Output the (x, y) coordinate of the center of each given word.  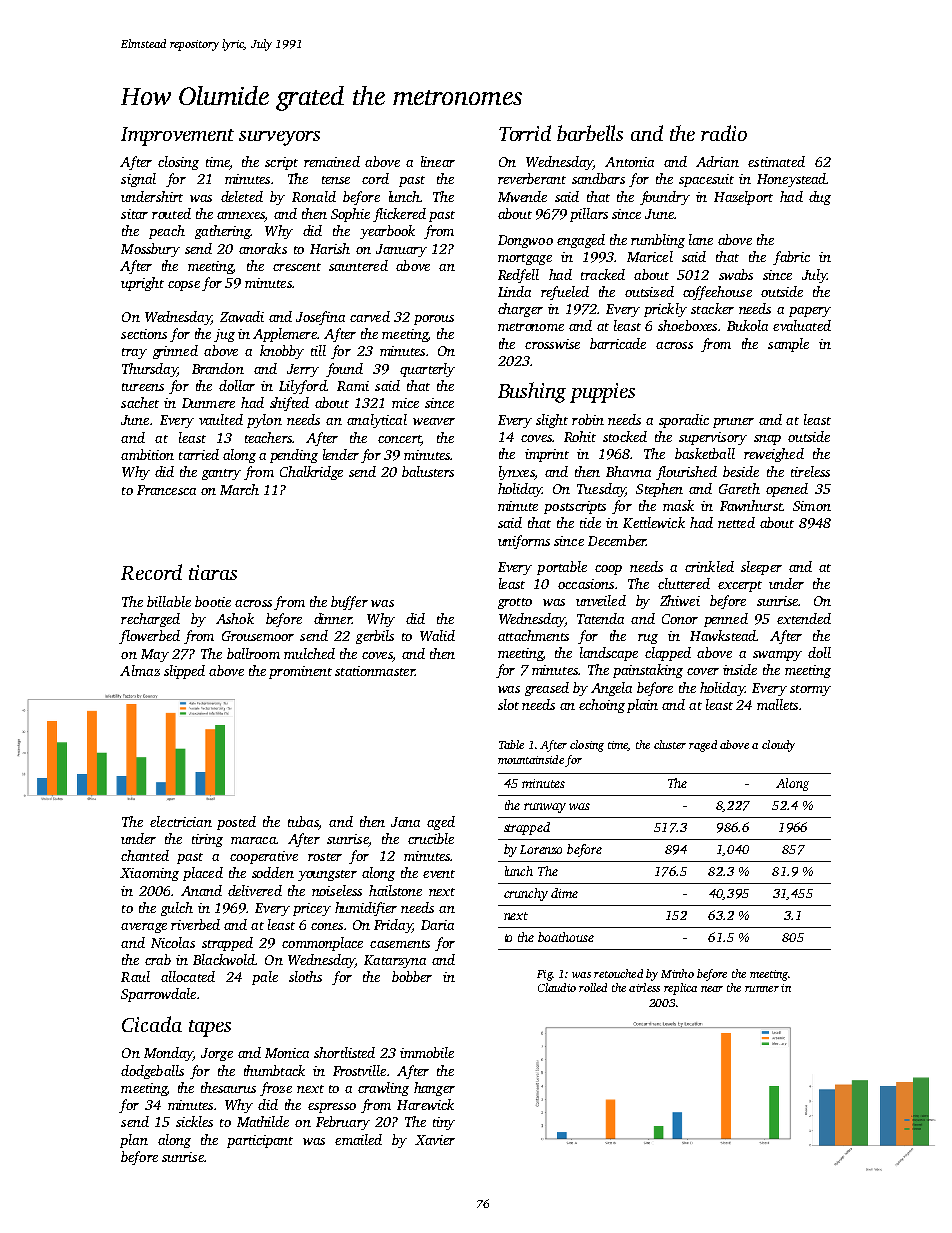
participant (260, 1141)
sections (144, 334)
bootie (213, 601)
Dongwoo (525, 241)
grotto (515, 603)
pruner (733, 423)
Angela (611, 689)
